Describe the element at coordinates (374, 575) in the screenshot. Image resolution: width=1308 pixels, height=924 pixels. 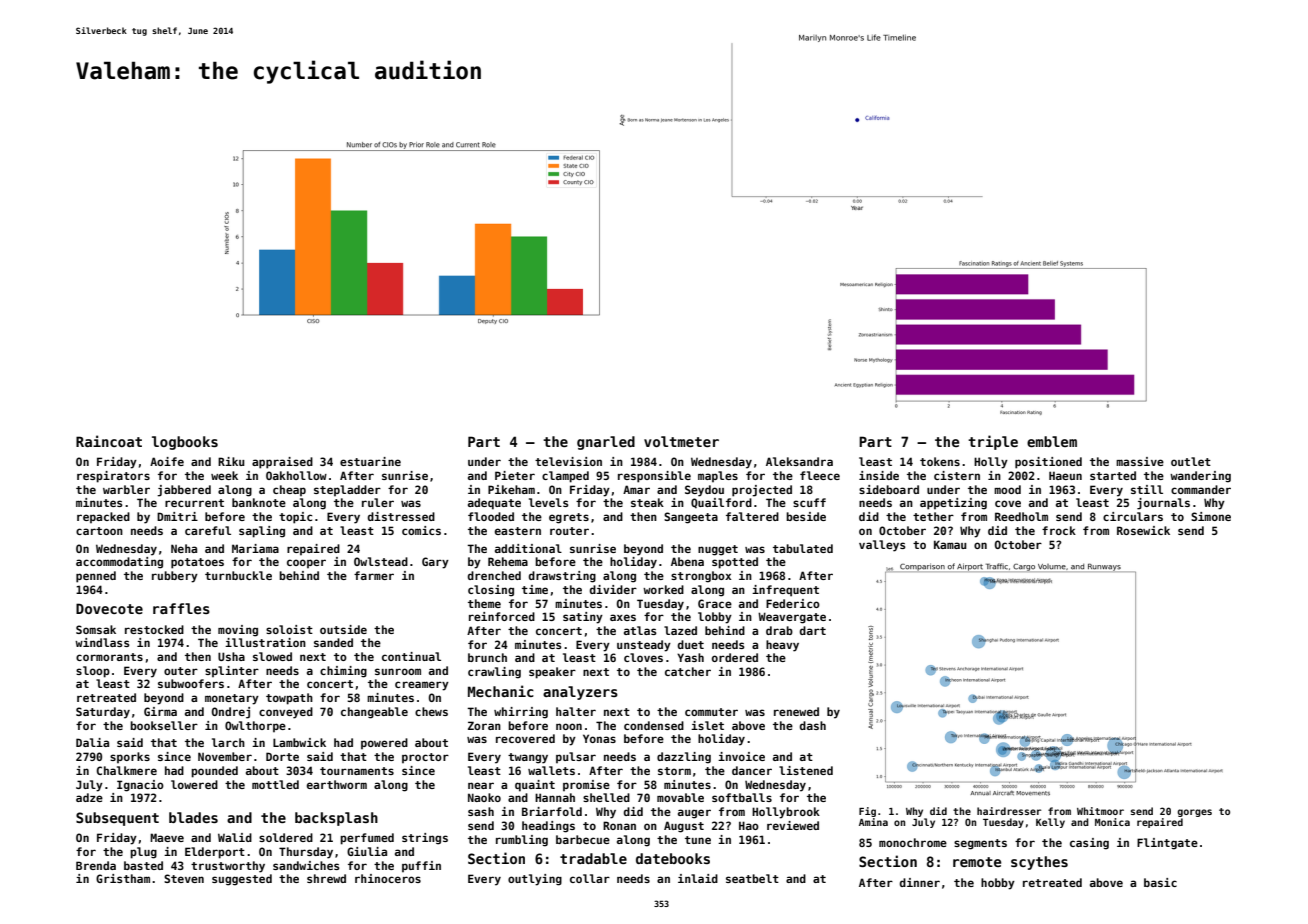
I see `farmer` at that location.
